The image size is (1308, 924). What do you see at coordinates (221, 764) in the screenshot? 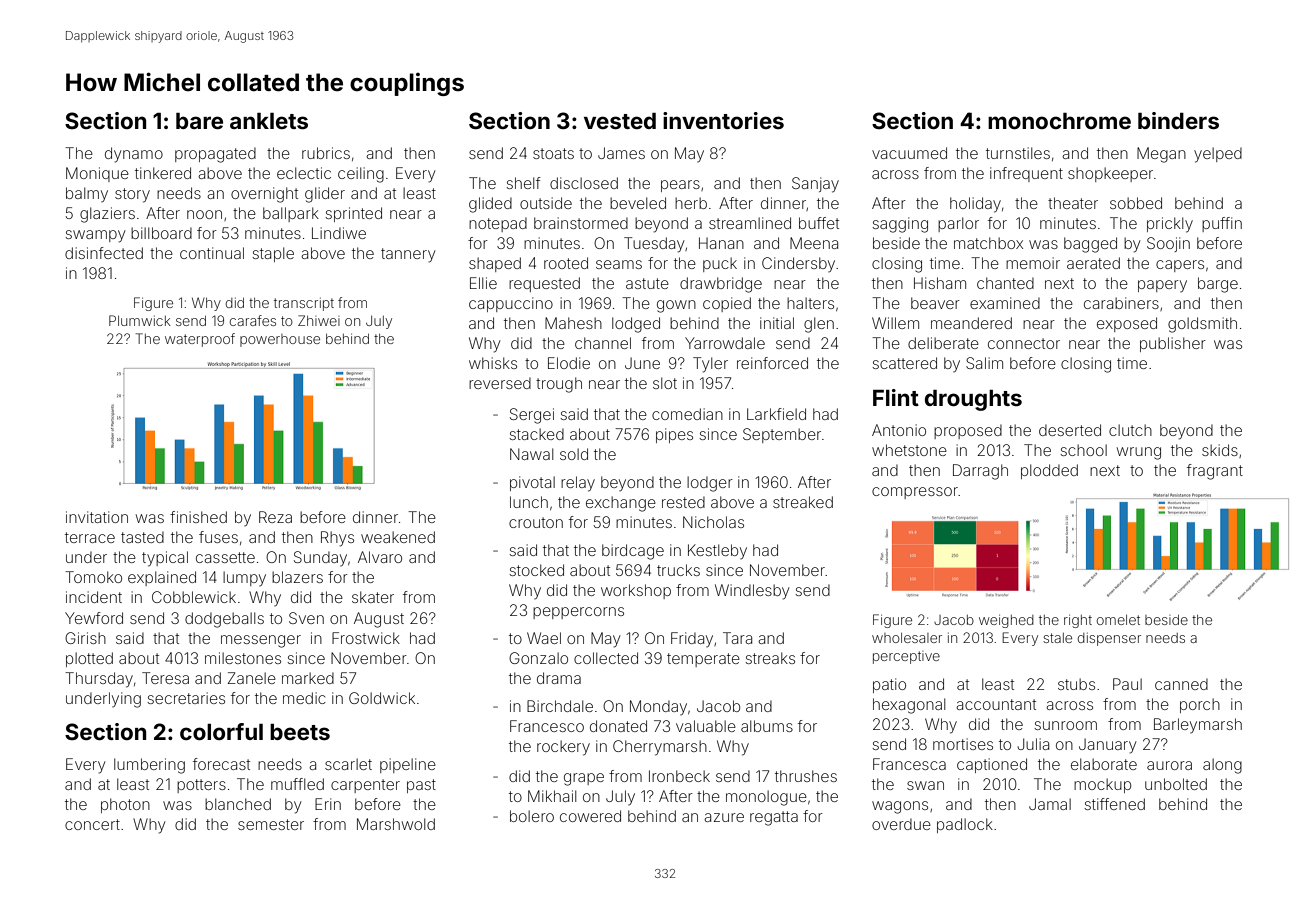
I see `forecast` at bounding box center [221, 764].
